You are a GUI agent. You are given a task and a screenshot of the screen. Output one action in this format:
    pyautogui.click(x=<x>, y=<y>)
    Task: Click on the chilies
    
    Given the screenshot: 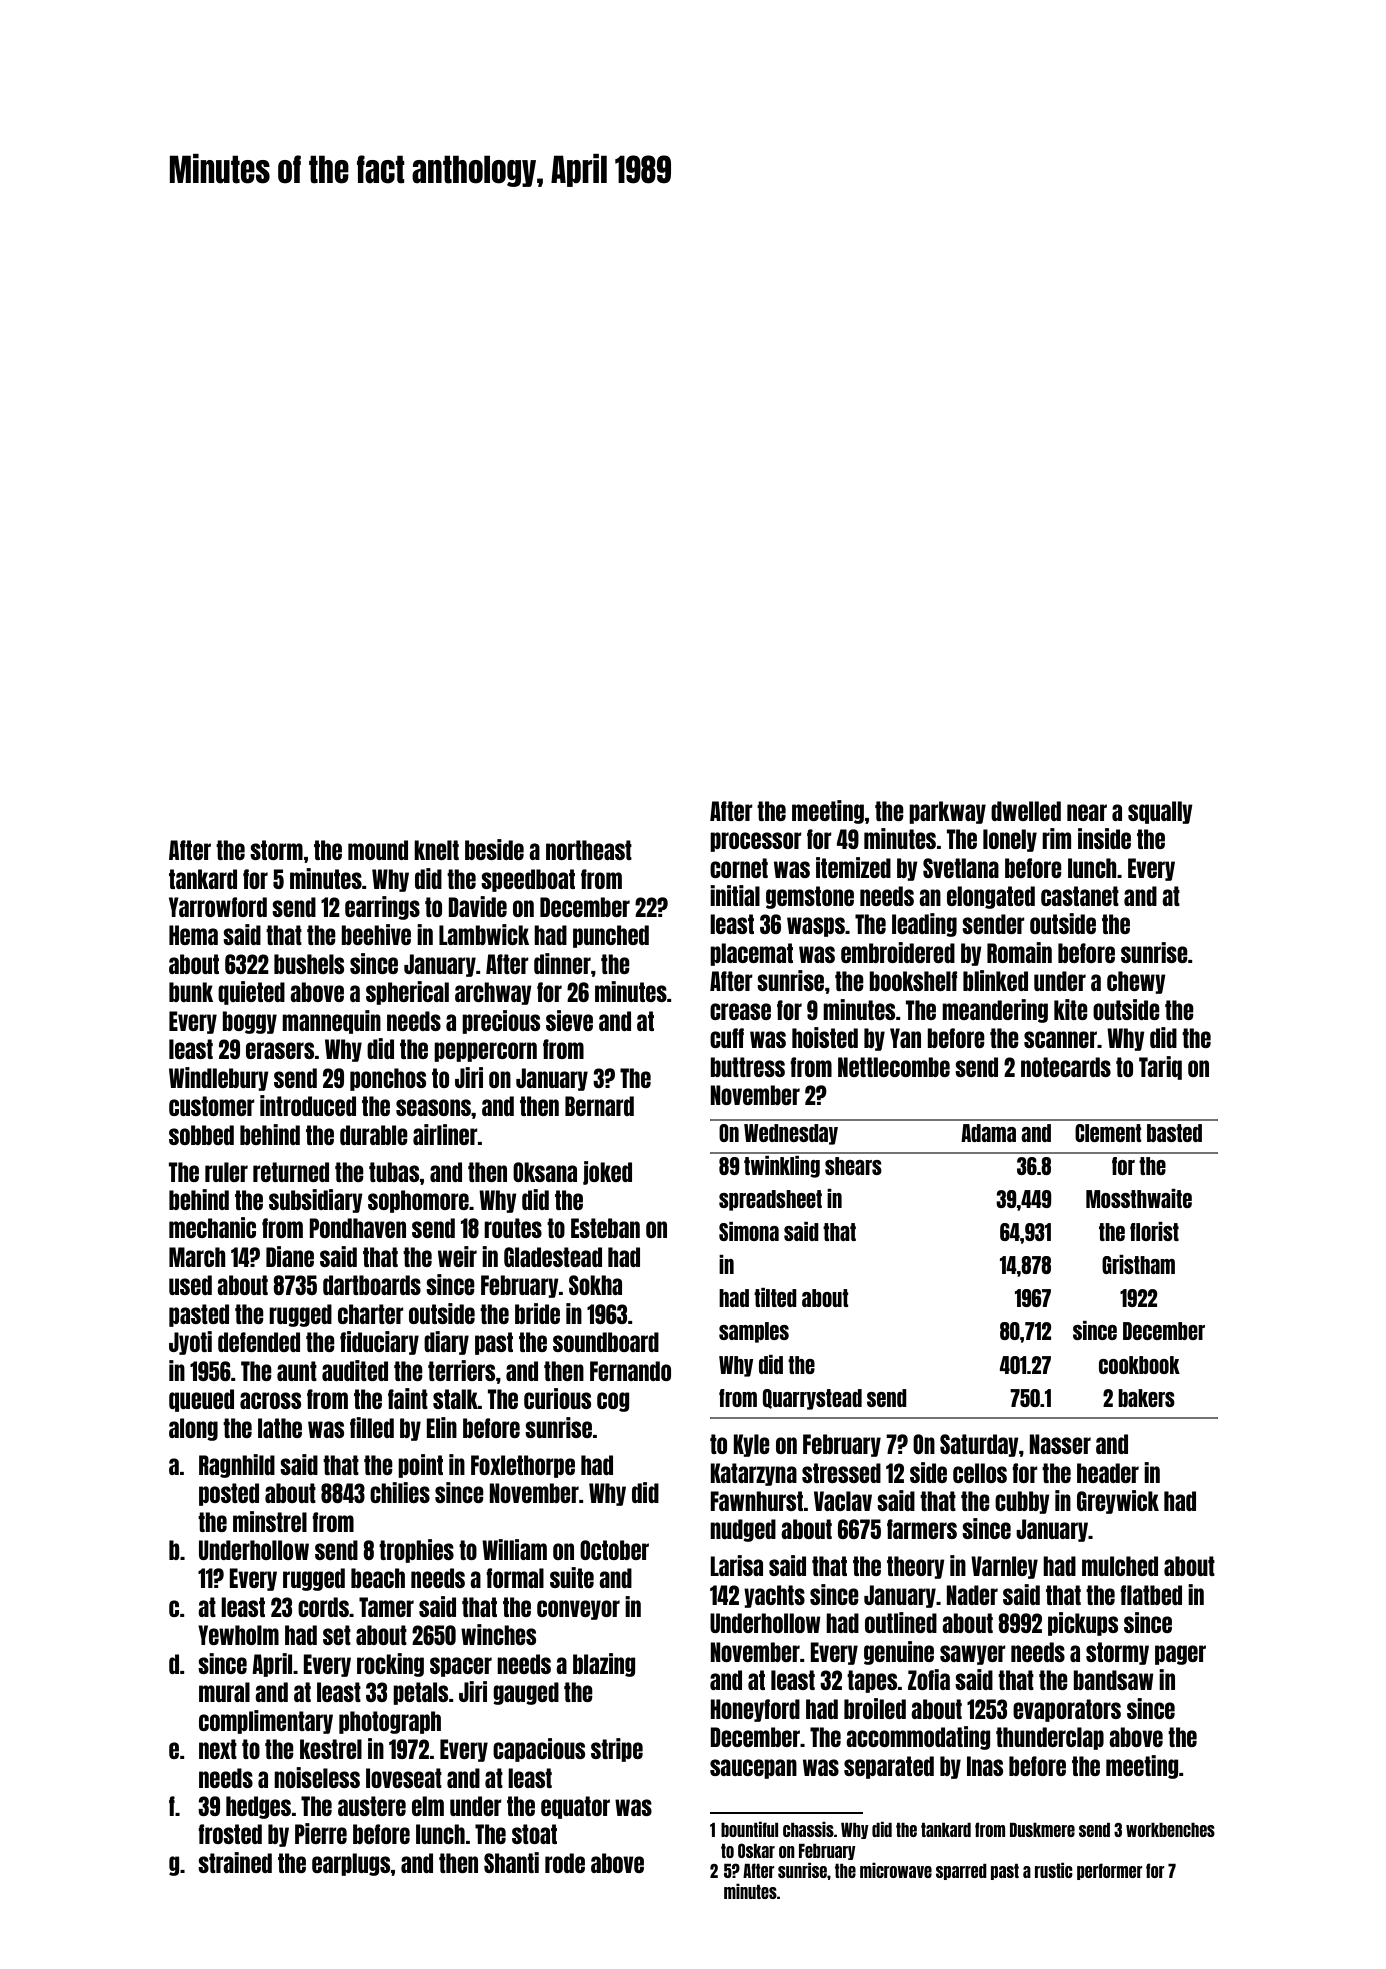 What is the action you would take?
    pyautogui.click(x=400, y=1492)
